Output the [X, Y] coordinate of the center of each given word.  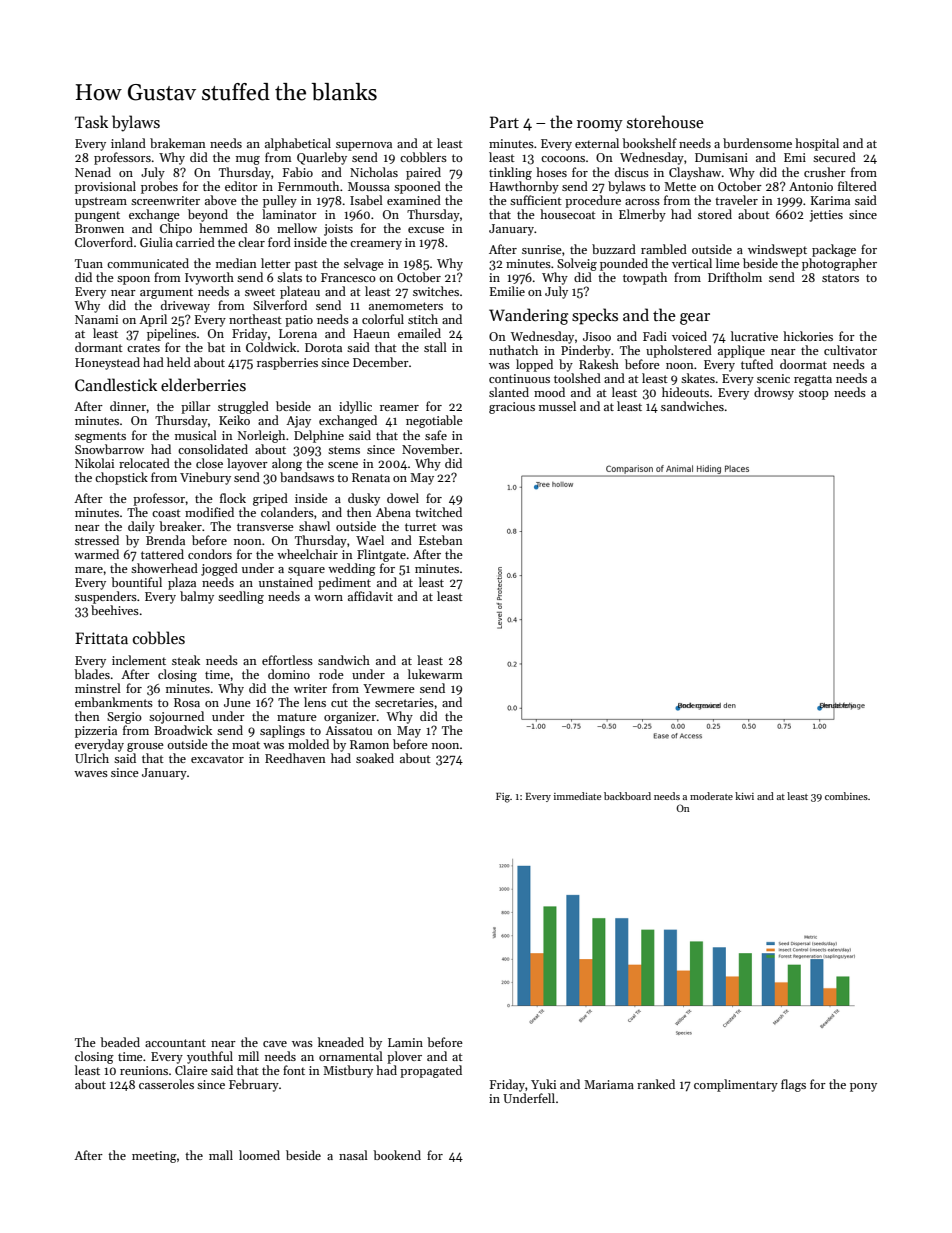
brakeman [178, 143]
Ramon [369, 744]
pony [863, 1087]
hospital [817, 144]
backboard [627, 796]
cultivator [850, 350]
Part [504, 122]
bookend [397, 1155]
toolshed [577, 378]
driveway [185, 306]
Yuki [543, 1084]
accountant [175, 1043]
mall [221, 1155]
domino [289, 674]
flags [793, 1085]
